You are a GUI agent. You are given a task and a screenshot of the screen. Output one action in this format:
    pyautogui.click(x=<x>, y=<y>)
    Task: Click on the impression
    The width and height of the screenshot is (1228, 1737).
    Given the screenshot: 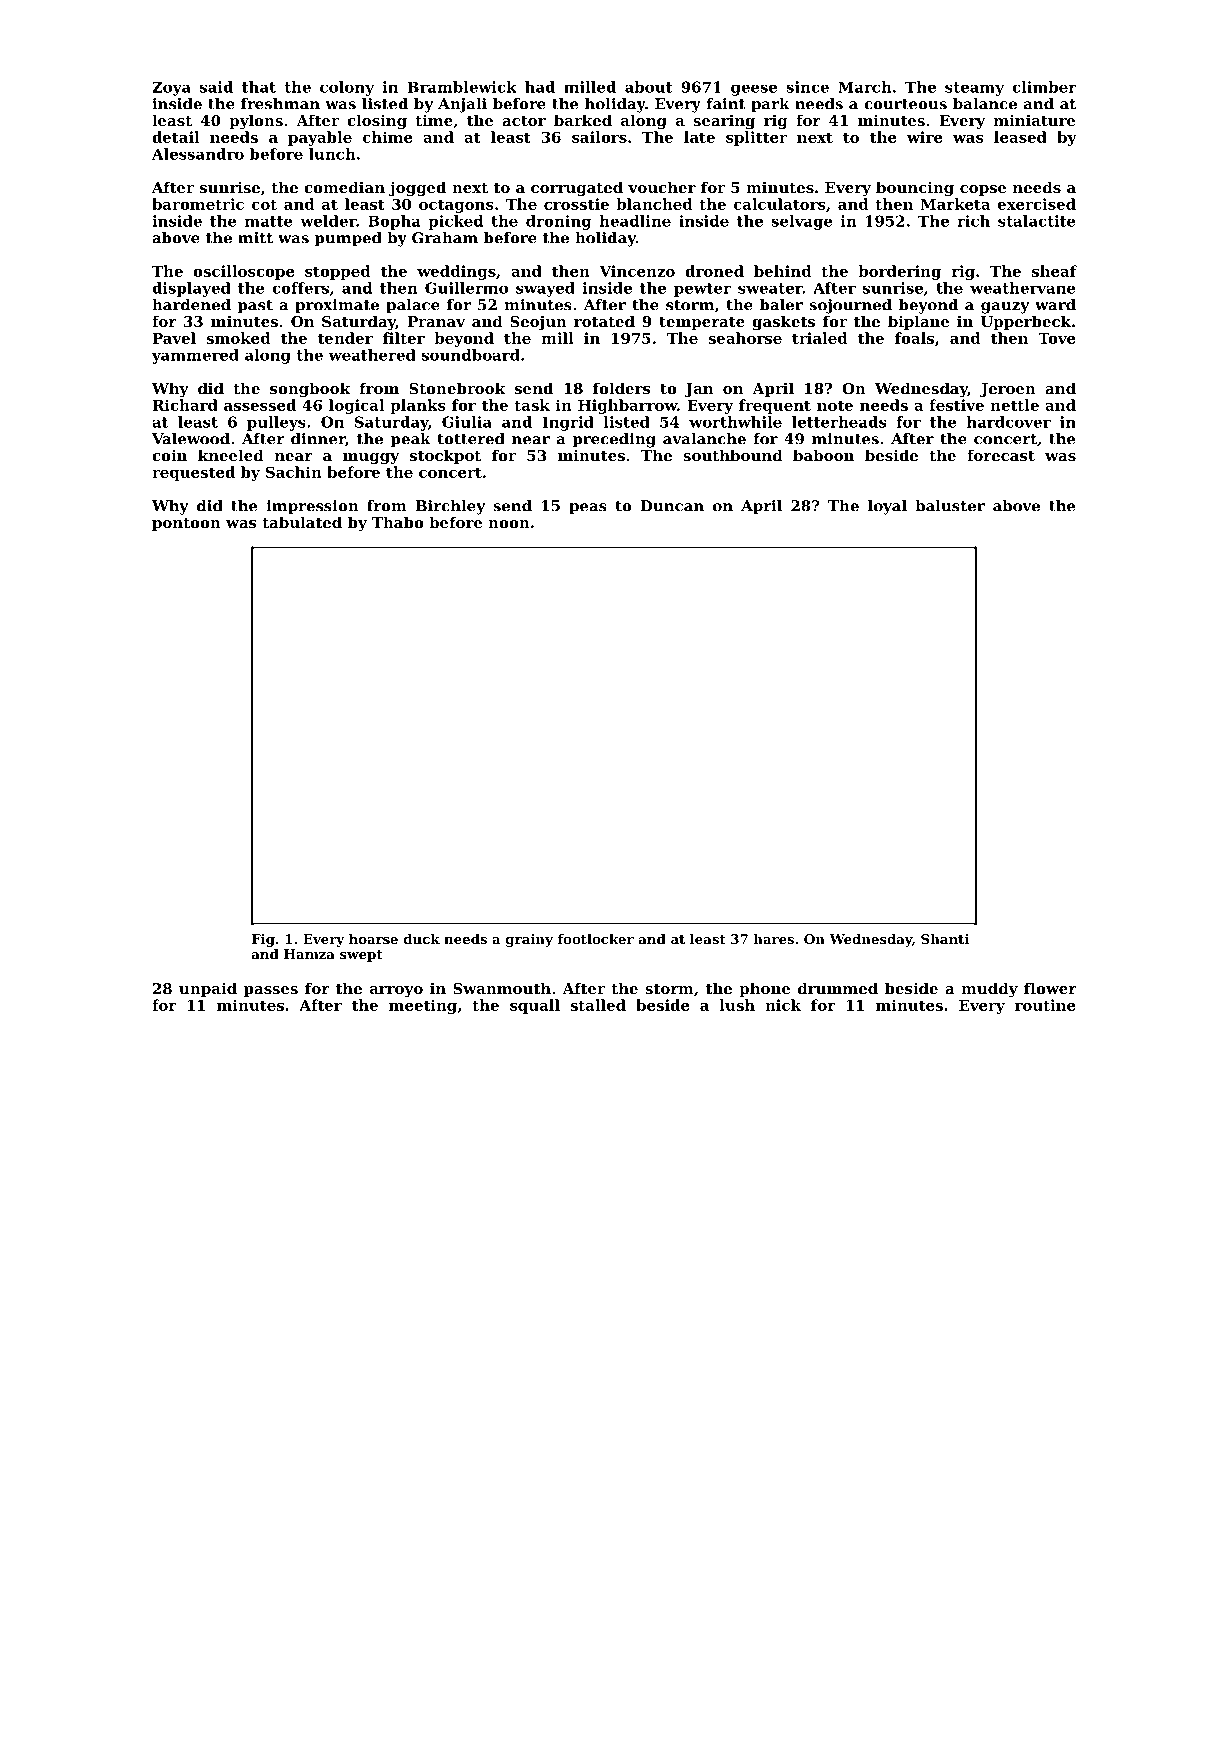 What is the action you would take?
    pyautogui.click(x=313, y=507)
